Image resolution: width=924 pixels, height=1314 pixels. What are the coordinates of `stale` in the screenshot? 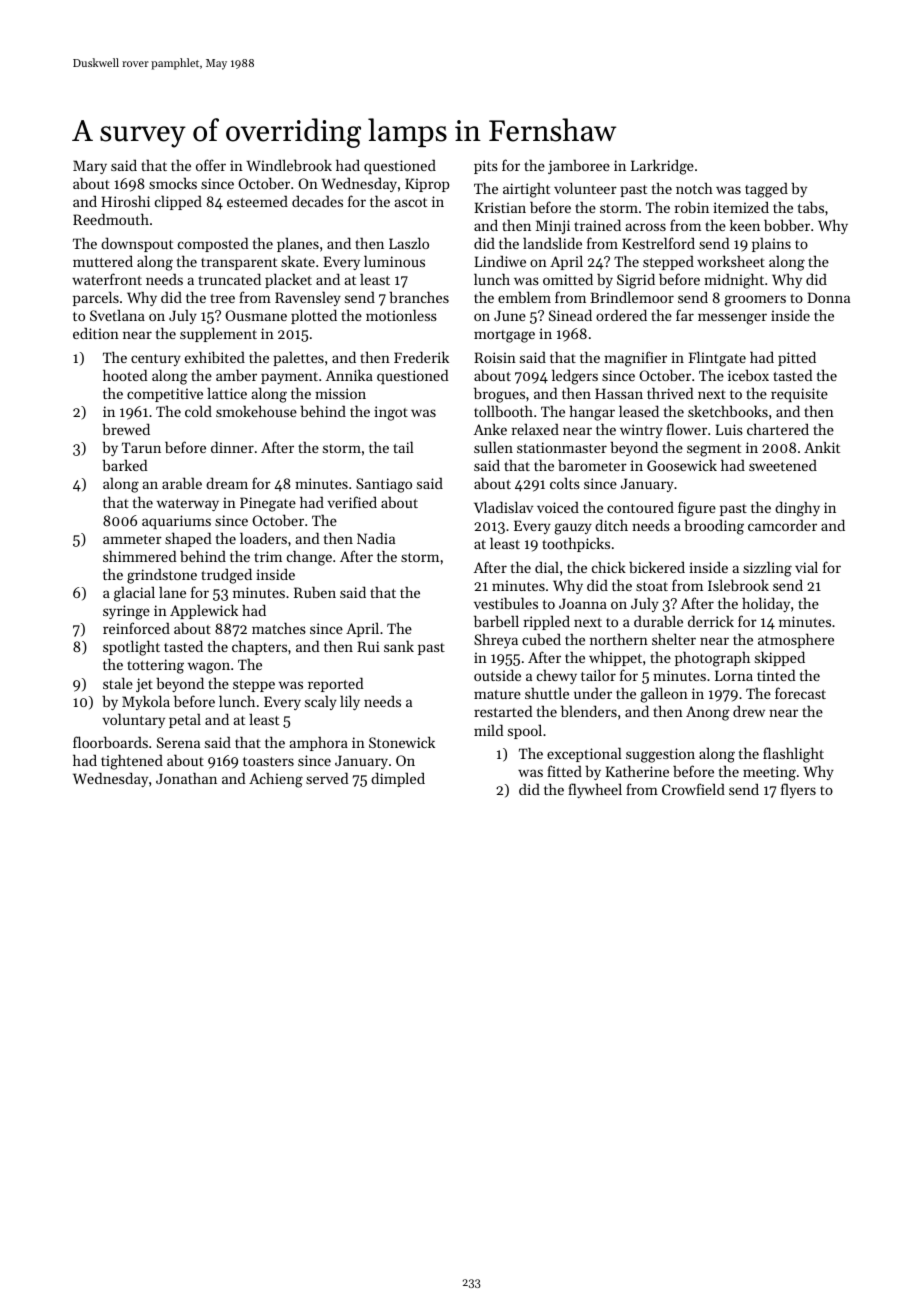 It's located at (118, 683).
